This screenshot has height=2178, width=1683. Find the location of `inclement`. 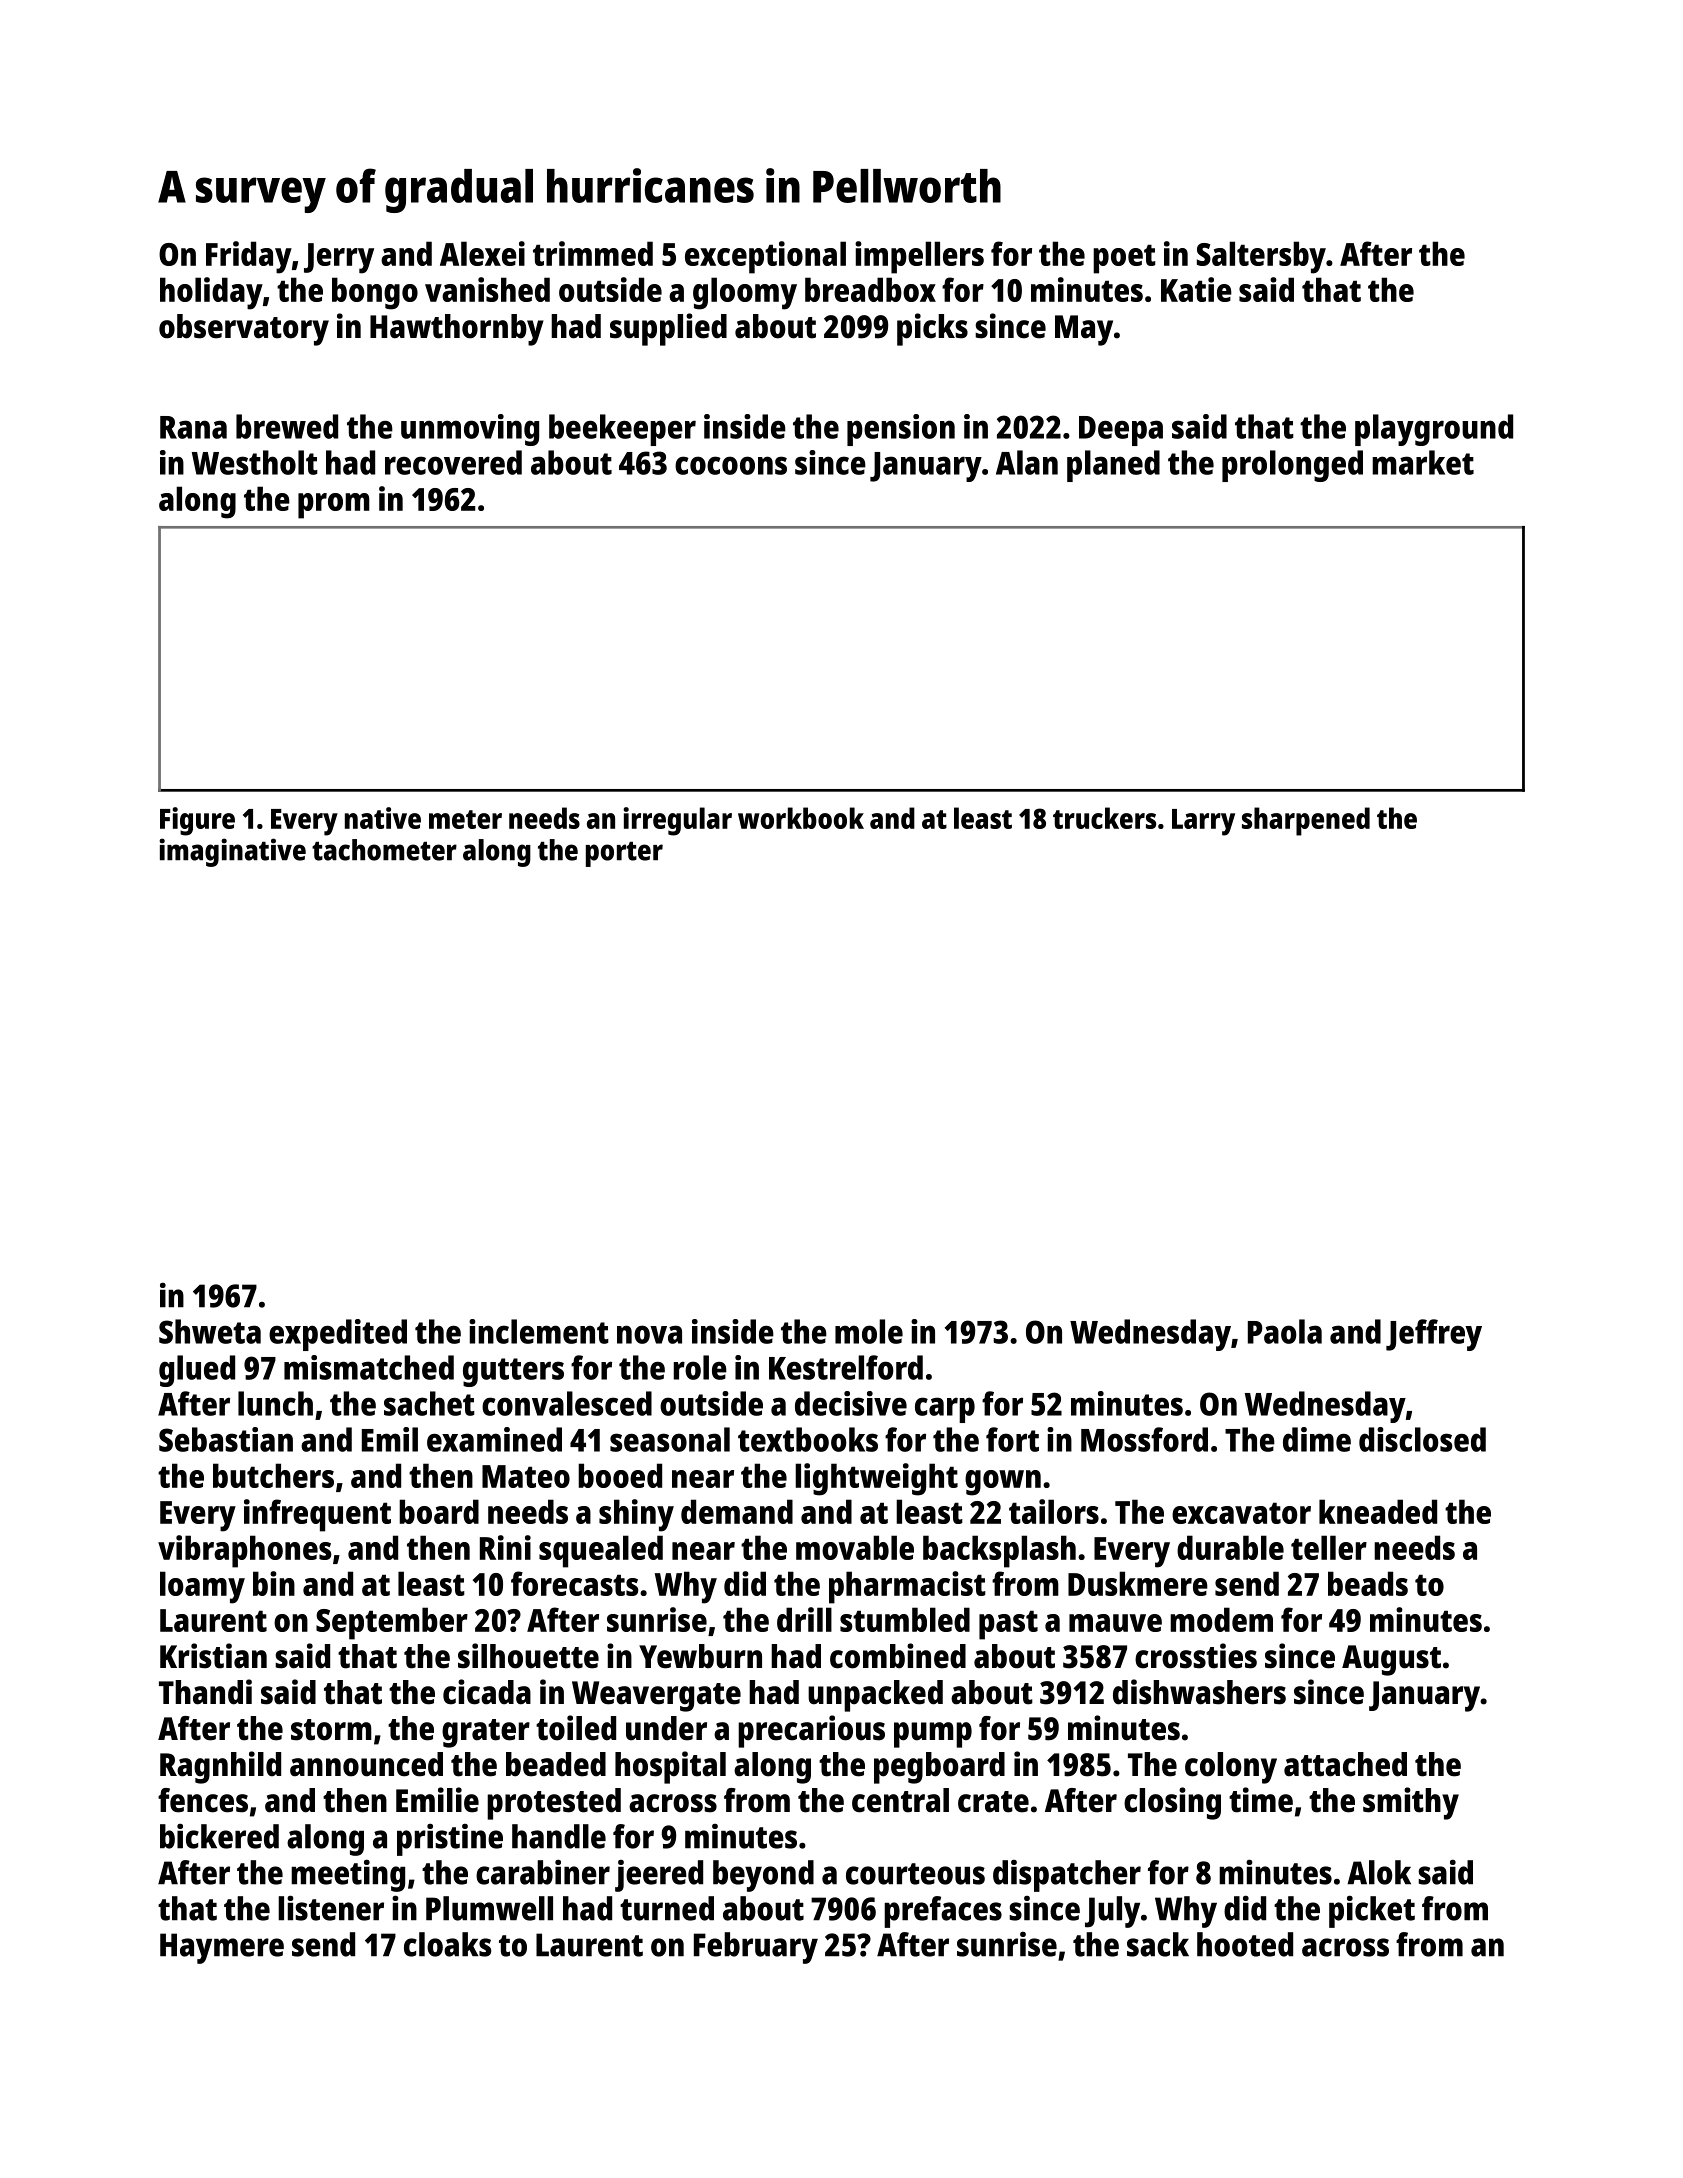

inclement is located at coordinates (539, 1331).
